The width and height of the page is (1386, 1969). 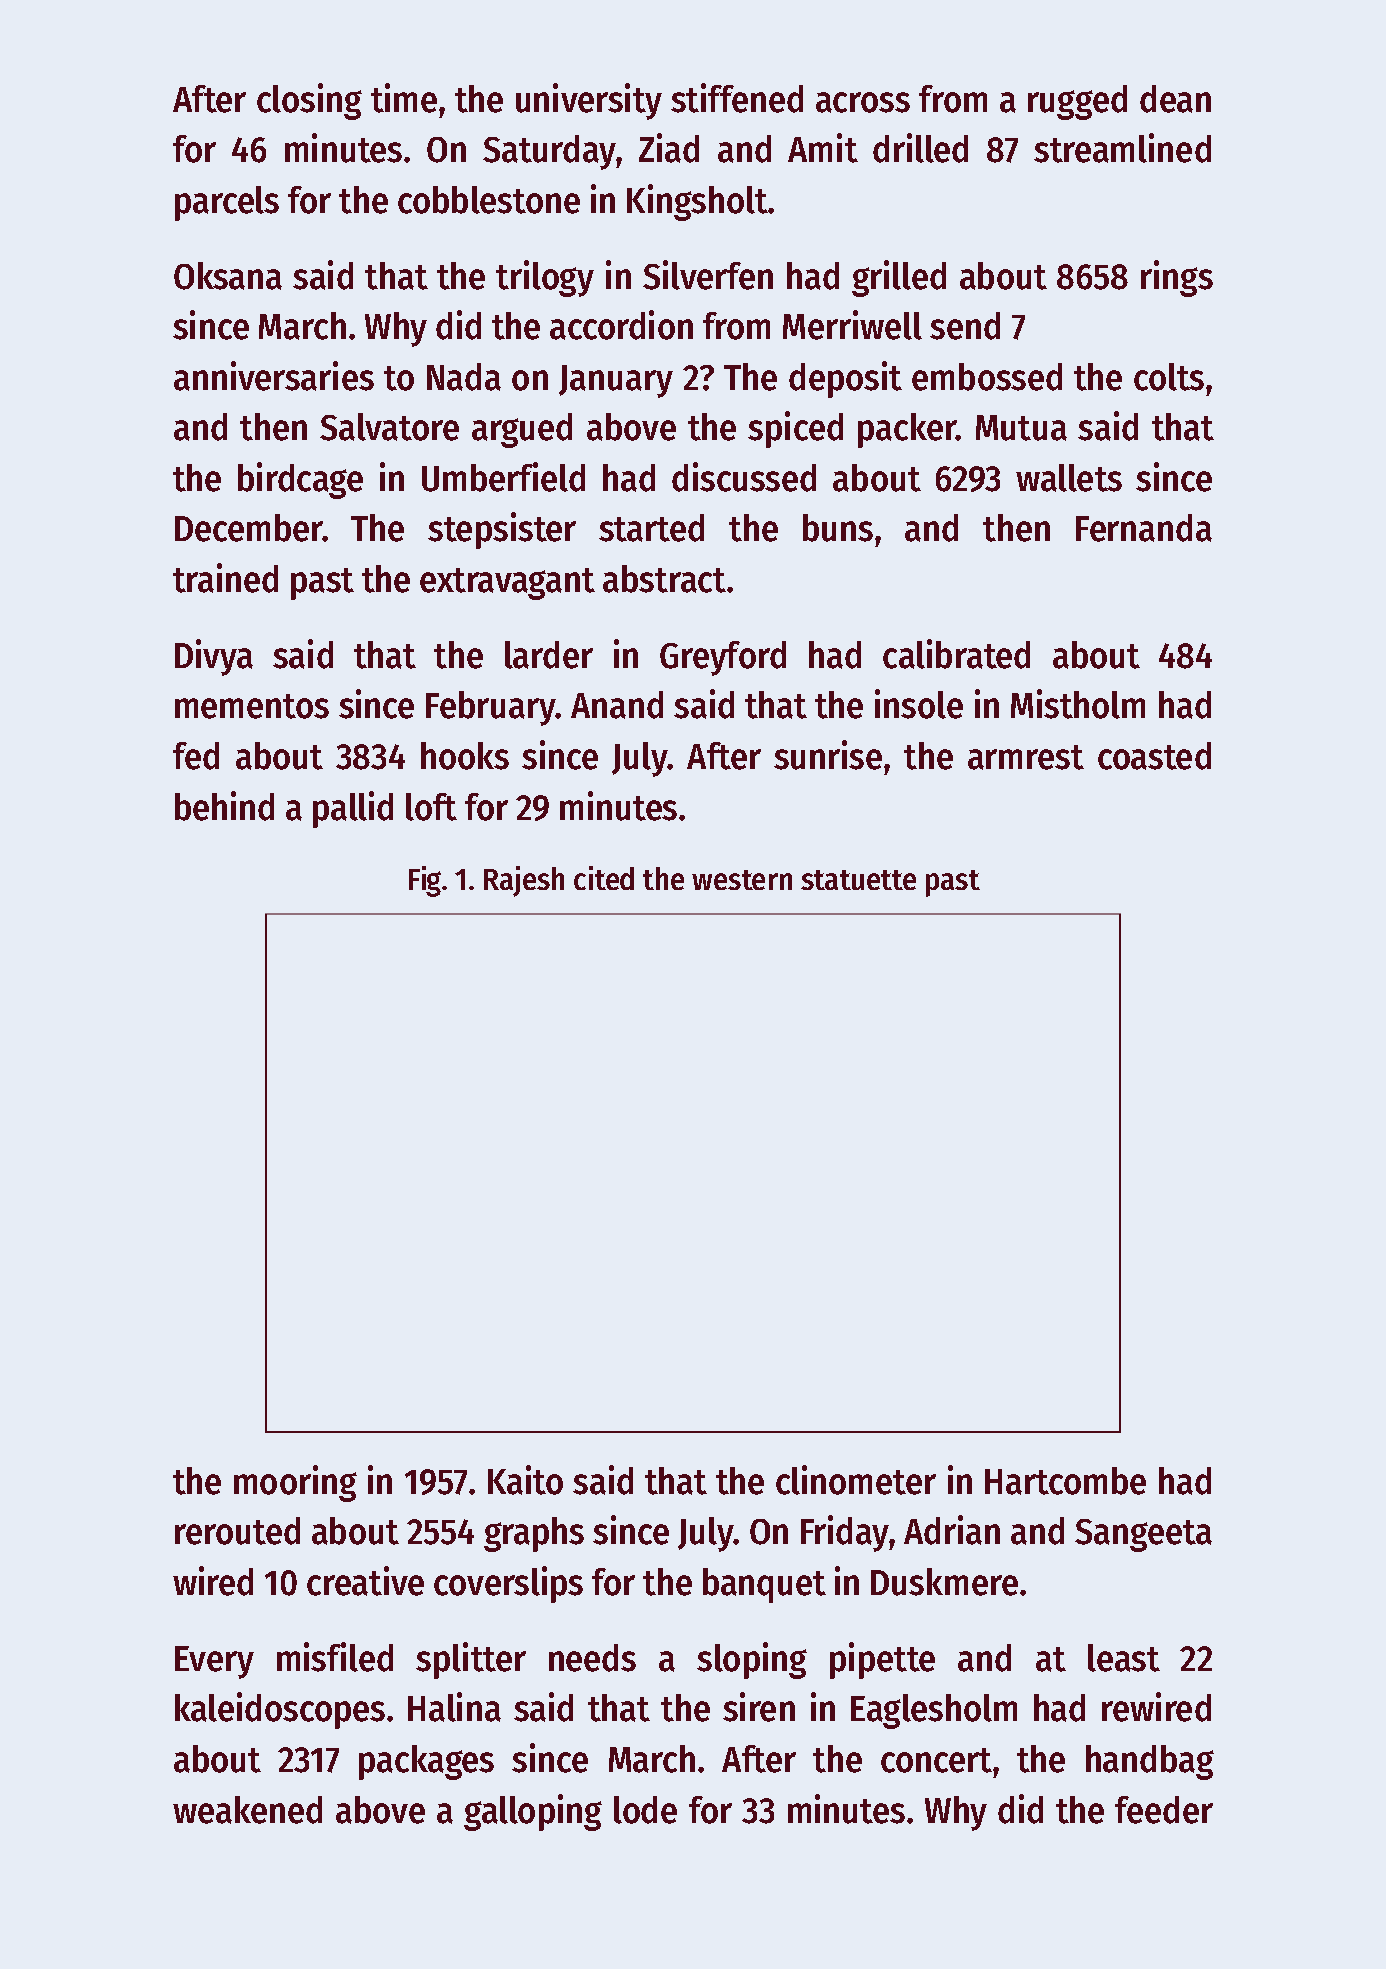 I want to click on packer, so click(x=907, y=430).
